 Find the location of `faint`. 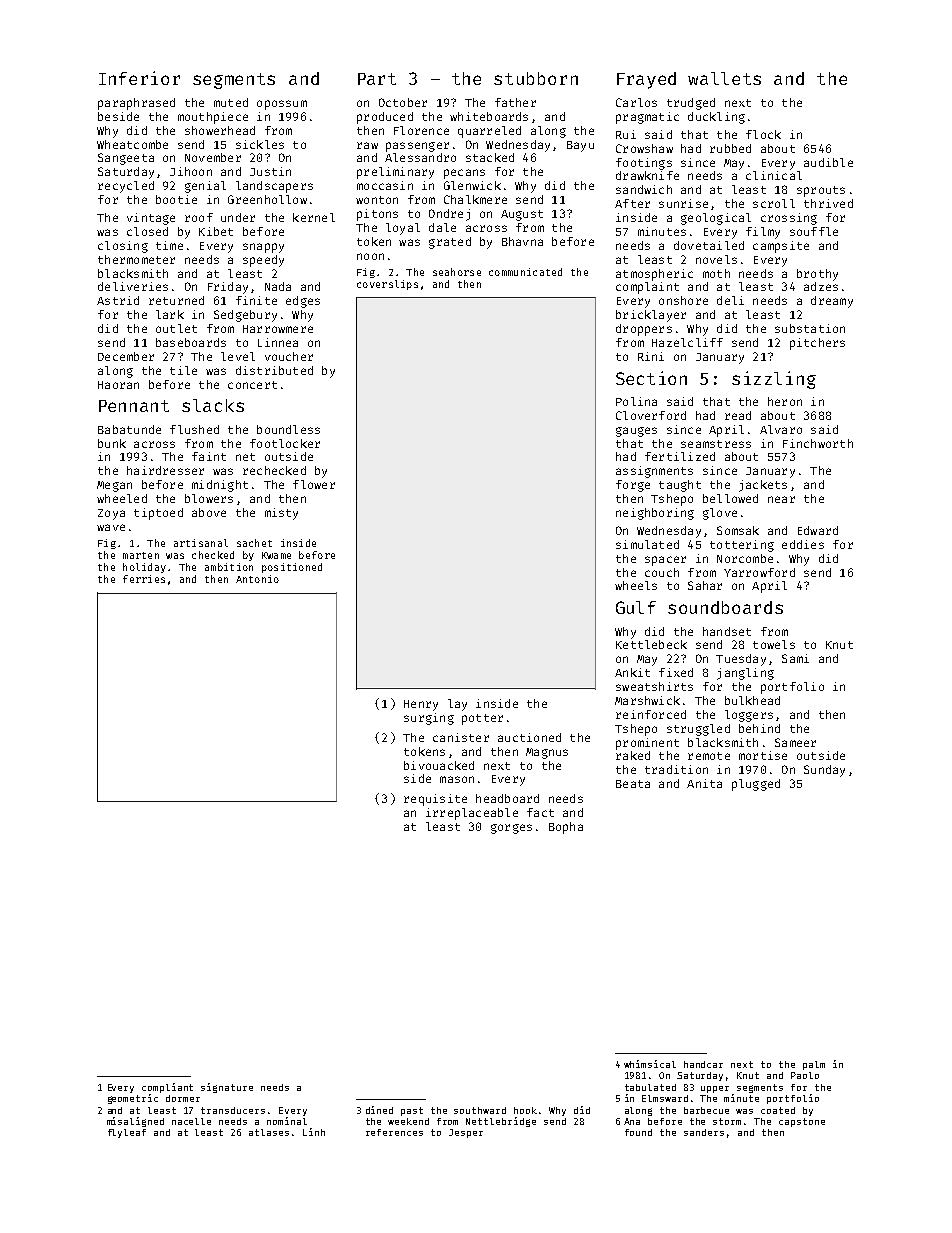

faint is located at coordinates (209, 456).
